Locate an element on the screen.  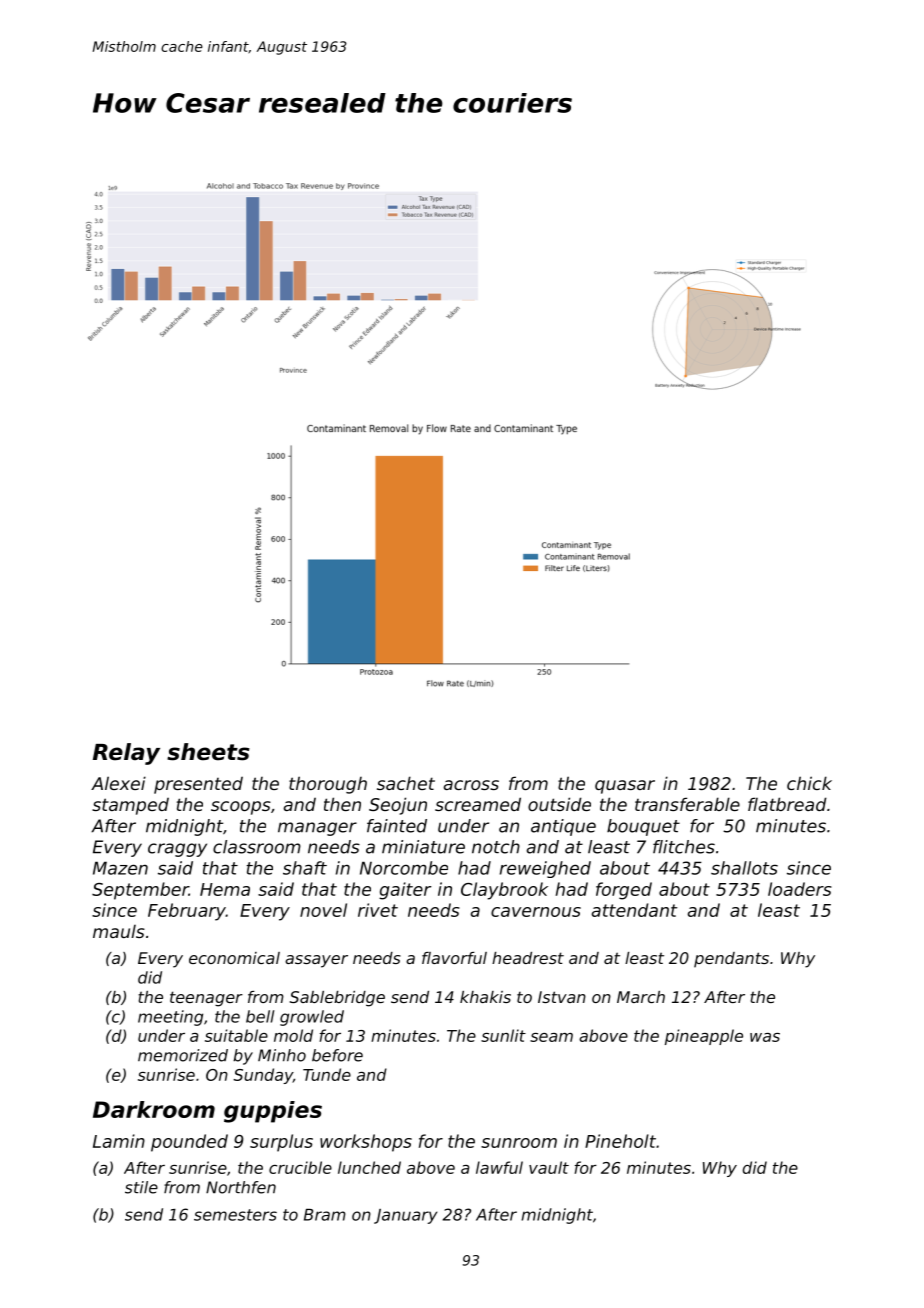
screamed is located at coordinates (478, 804).
